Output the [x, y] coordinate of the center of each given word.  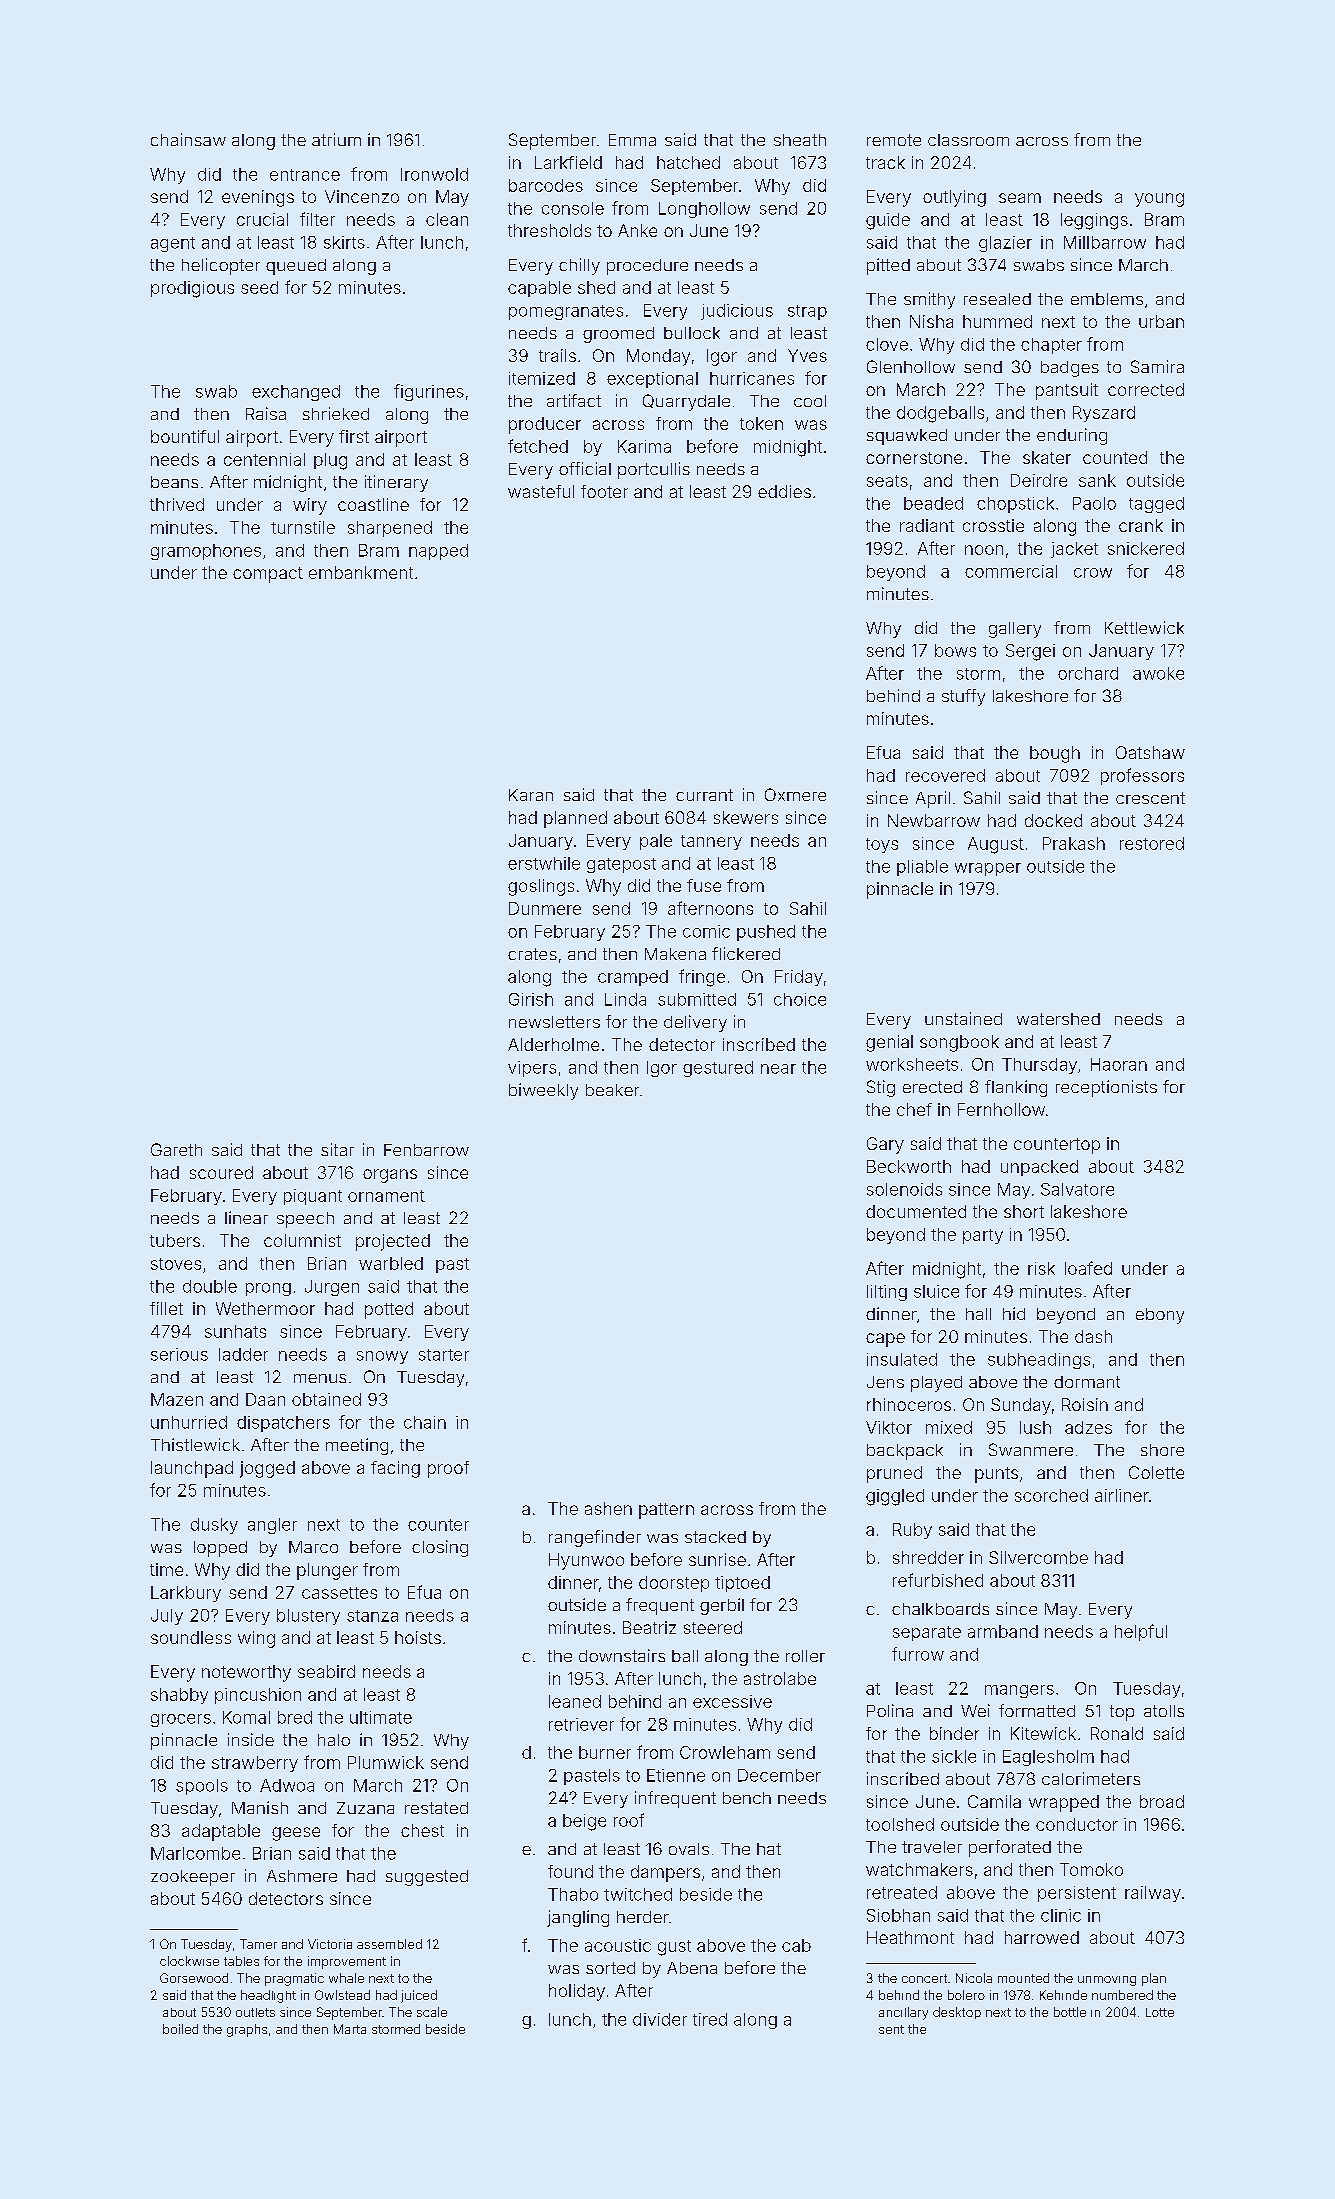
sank [1097, 480]
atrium [336, 139]
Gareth [176, 1149]
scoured [221, 1172]
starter [444, 1355]
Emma [632, 140]
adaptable [221, 1832]
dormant [1087, 1382]
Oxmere [795, 794]
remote [894, 140]
